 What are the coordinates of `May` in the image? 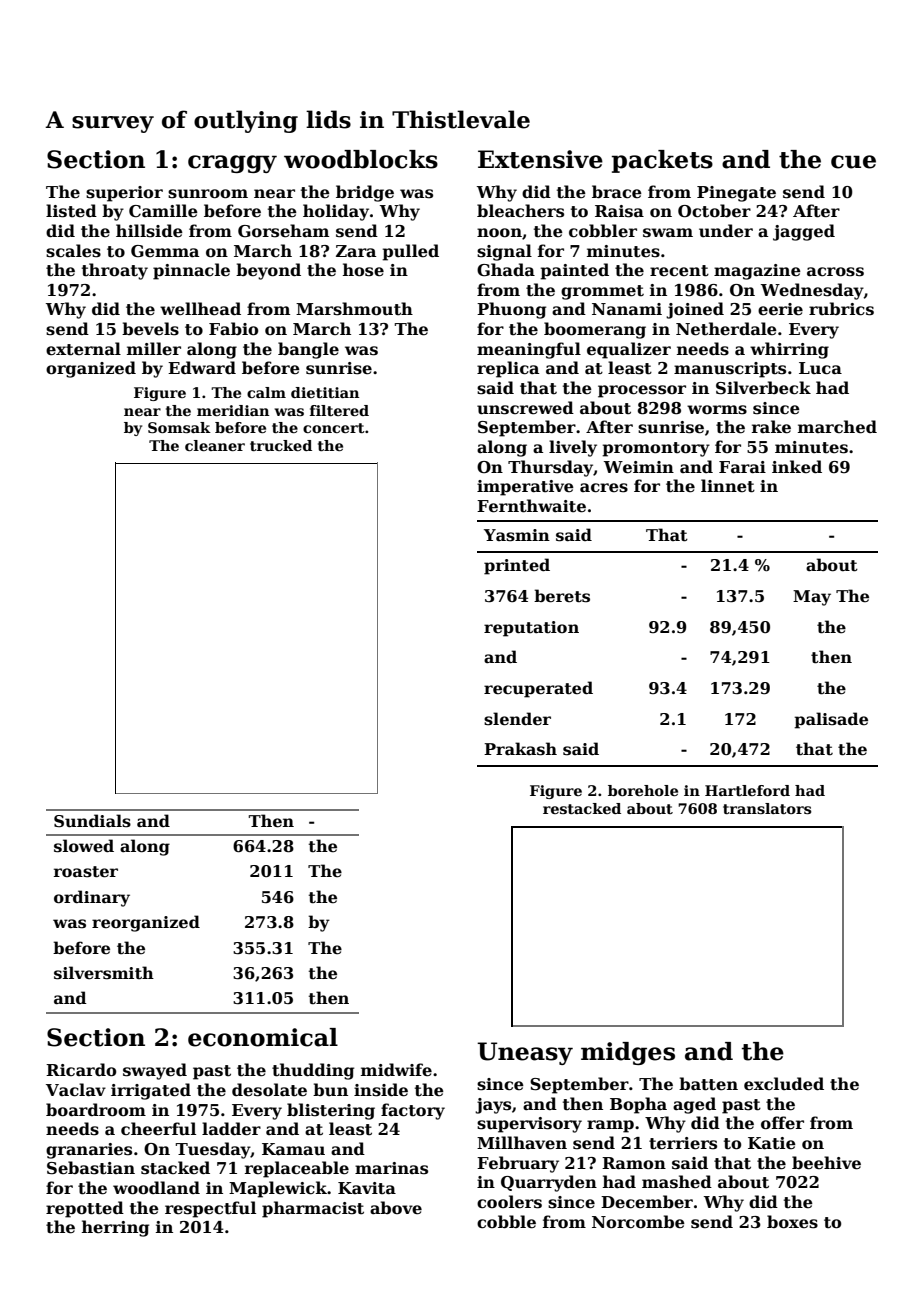 It's located at (812, 598).
